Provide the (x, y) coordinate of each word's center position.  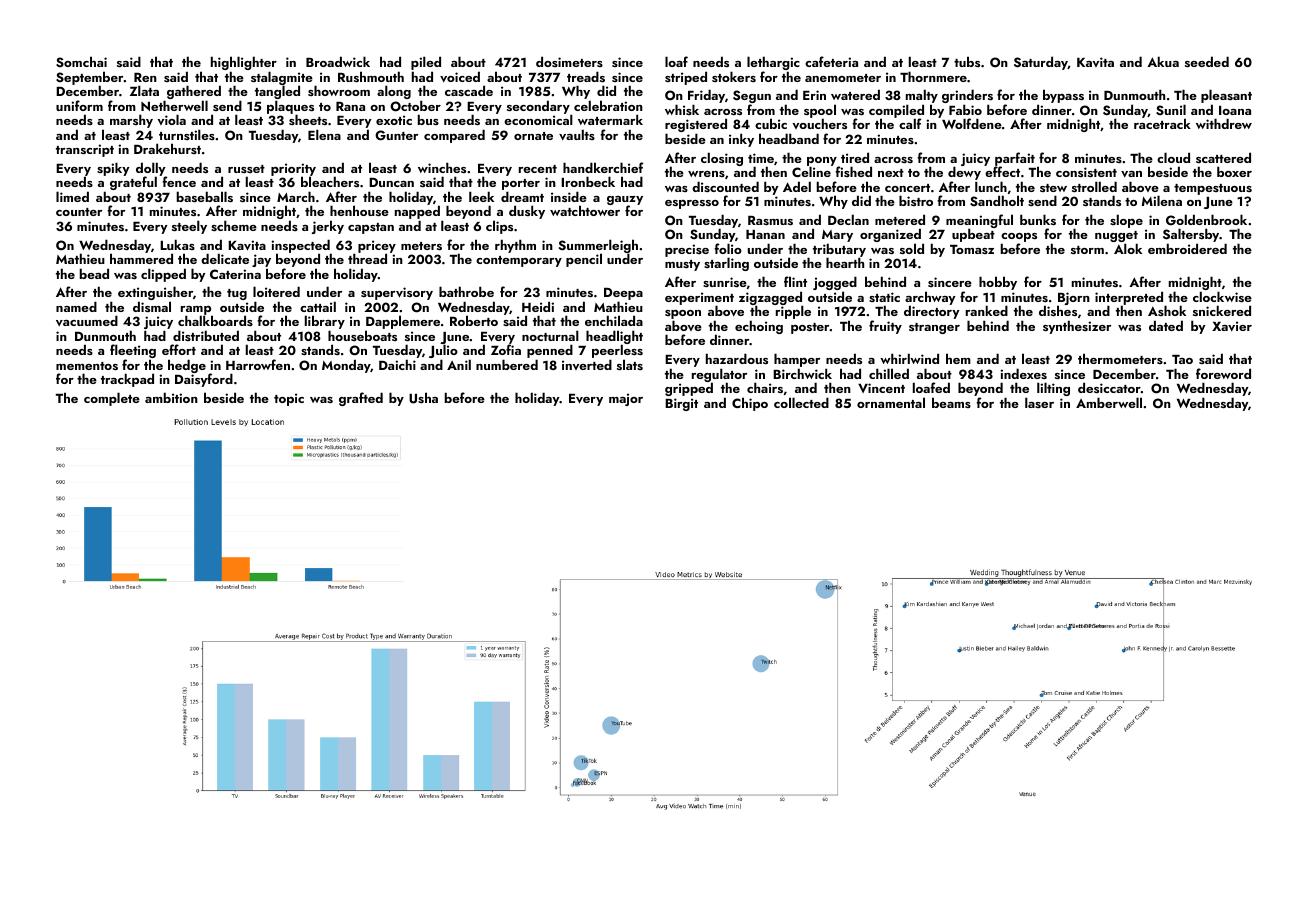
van (1131, 174)
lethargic (773, 63)
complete (112, 399)
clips (499, 227)
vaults (577, 135)
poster (810, 328)
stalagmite (282, 78)
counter (79, 212)
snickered (1222, 310)
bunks (1038, 219)
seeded (1207, 61)
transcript (85, 150)
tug (237, 294)
